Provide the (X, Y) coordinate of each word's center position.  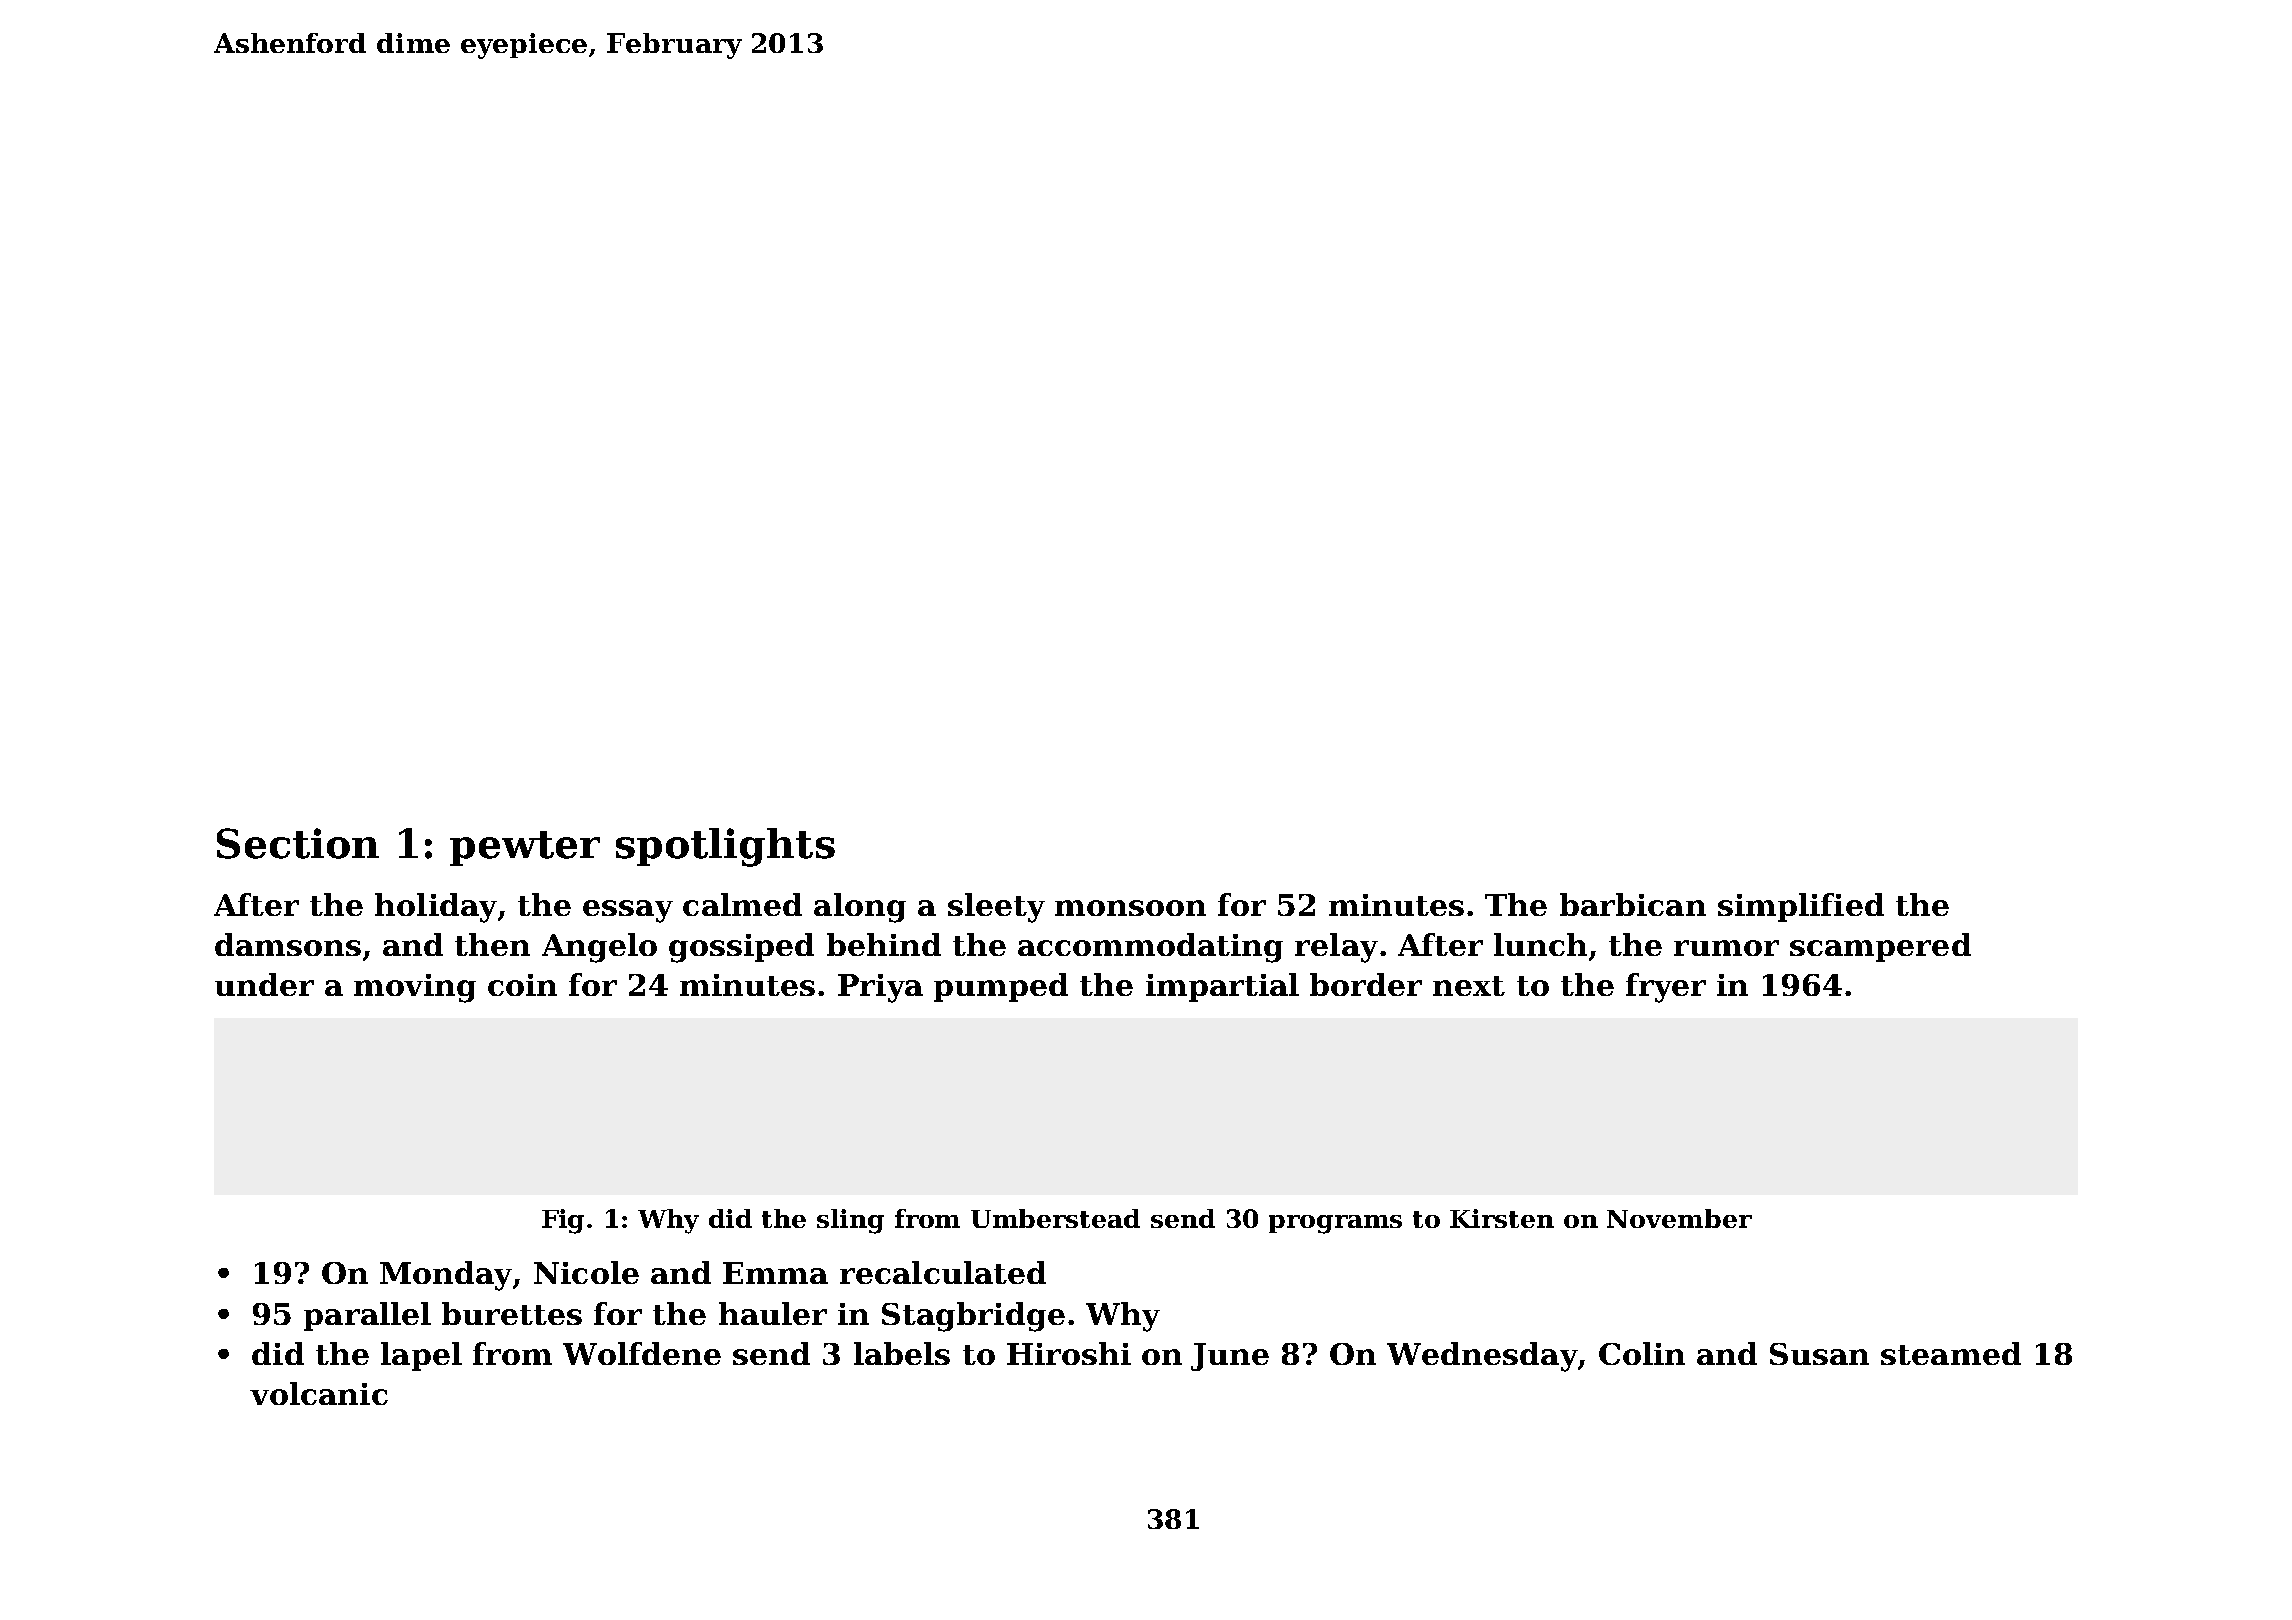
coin (522, 985)
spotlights (725, 847)
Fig (563, 1221)
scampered (1880, 947)
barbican (1633, 904)
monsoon (1130, 908)
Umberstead (1055, 1218)
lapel (421, 1356)
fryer (1666, 988)
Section (298, 843)
